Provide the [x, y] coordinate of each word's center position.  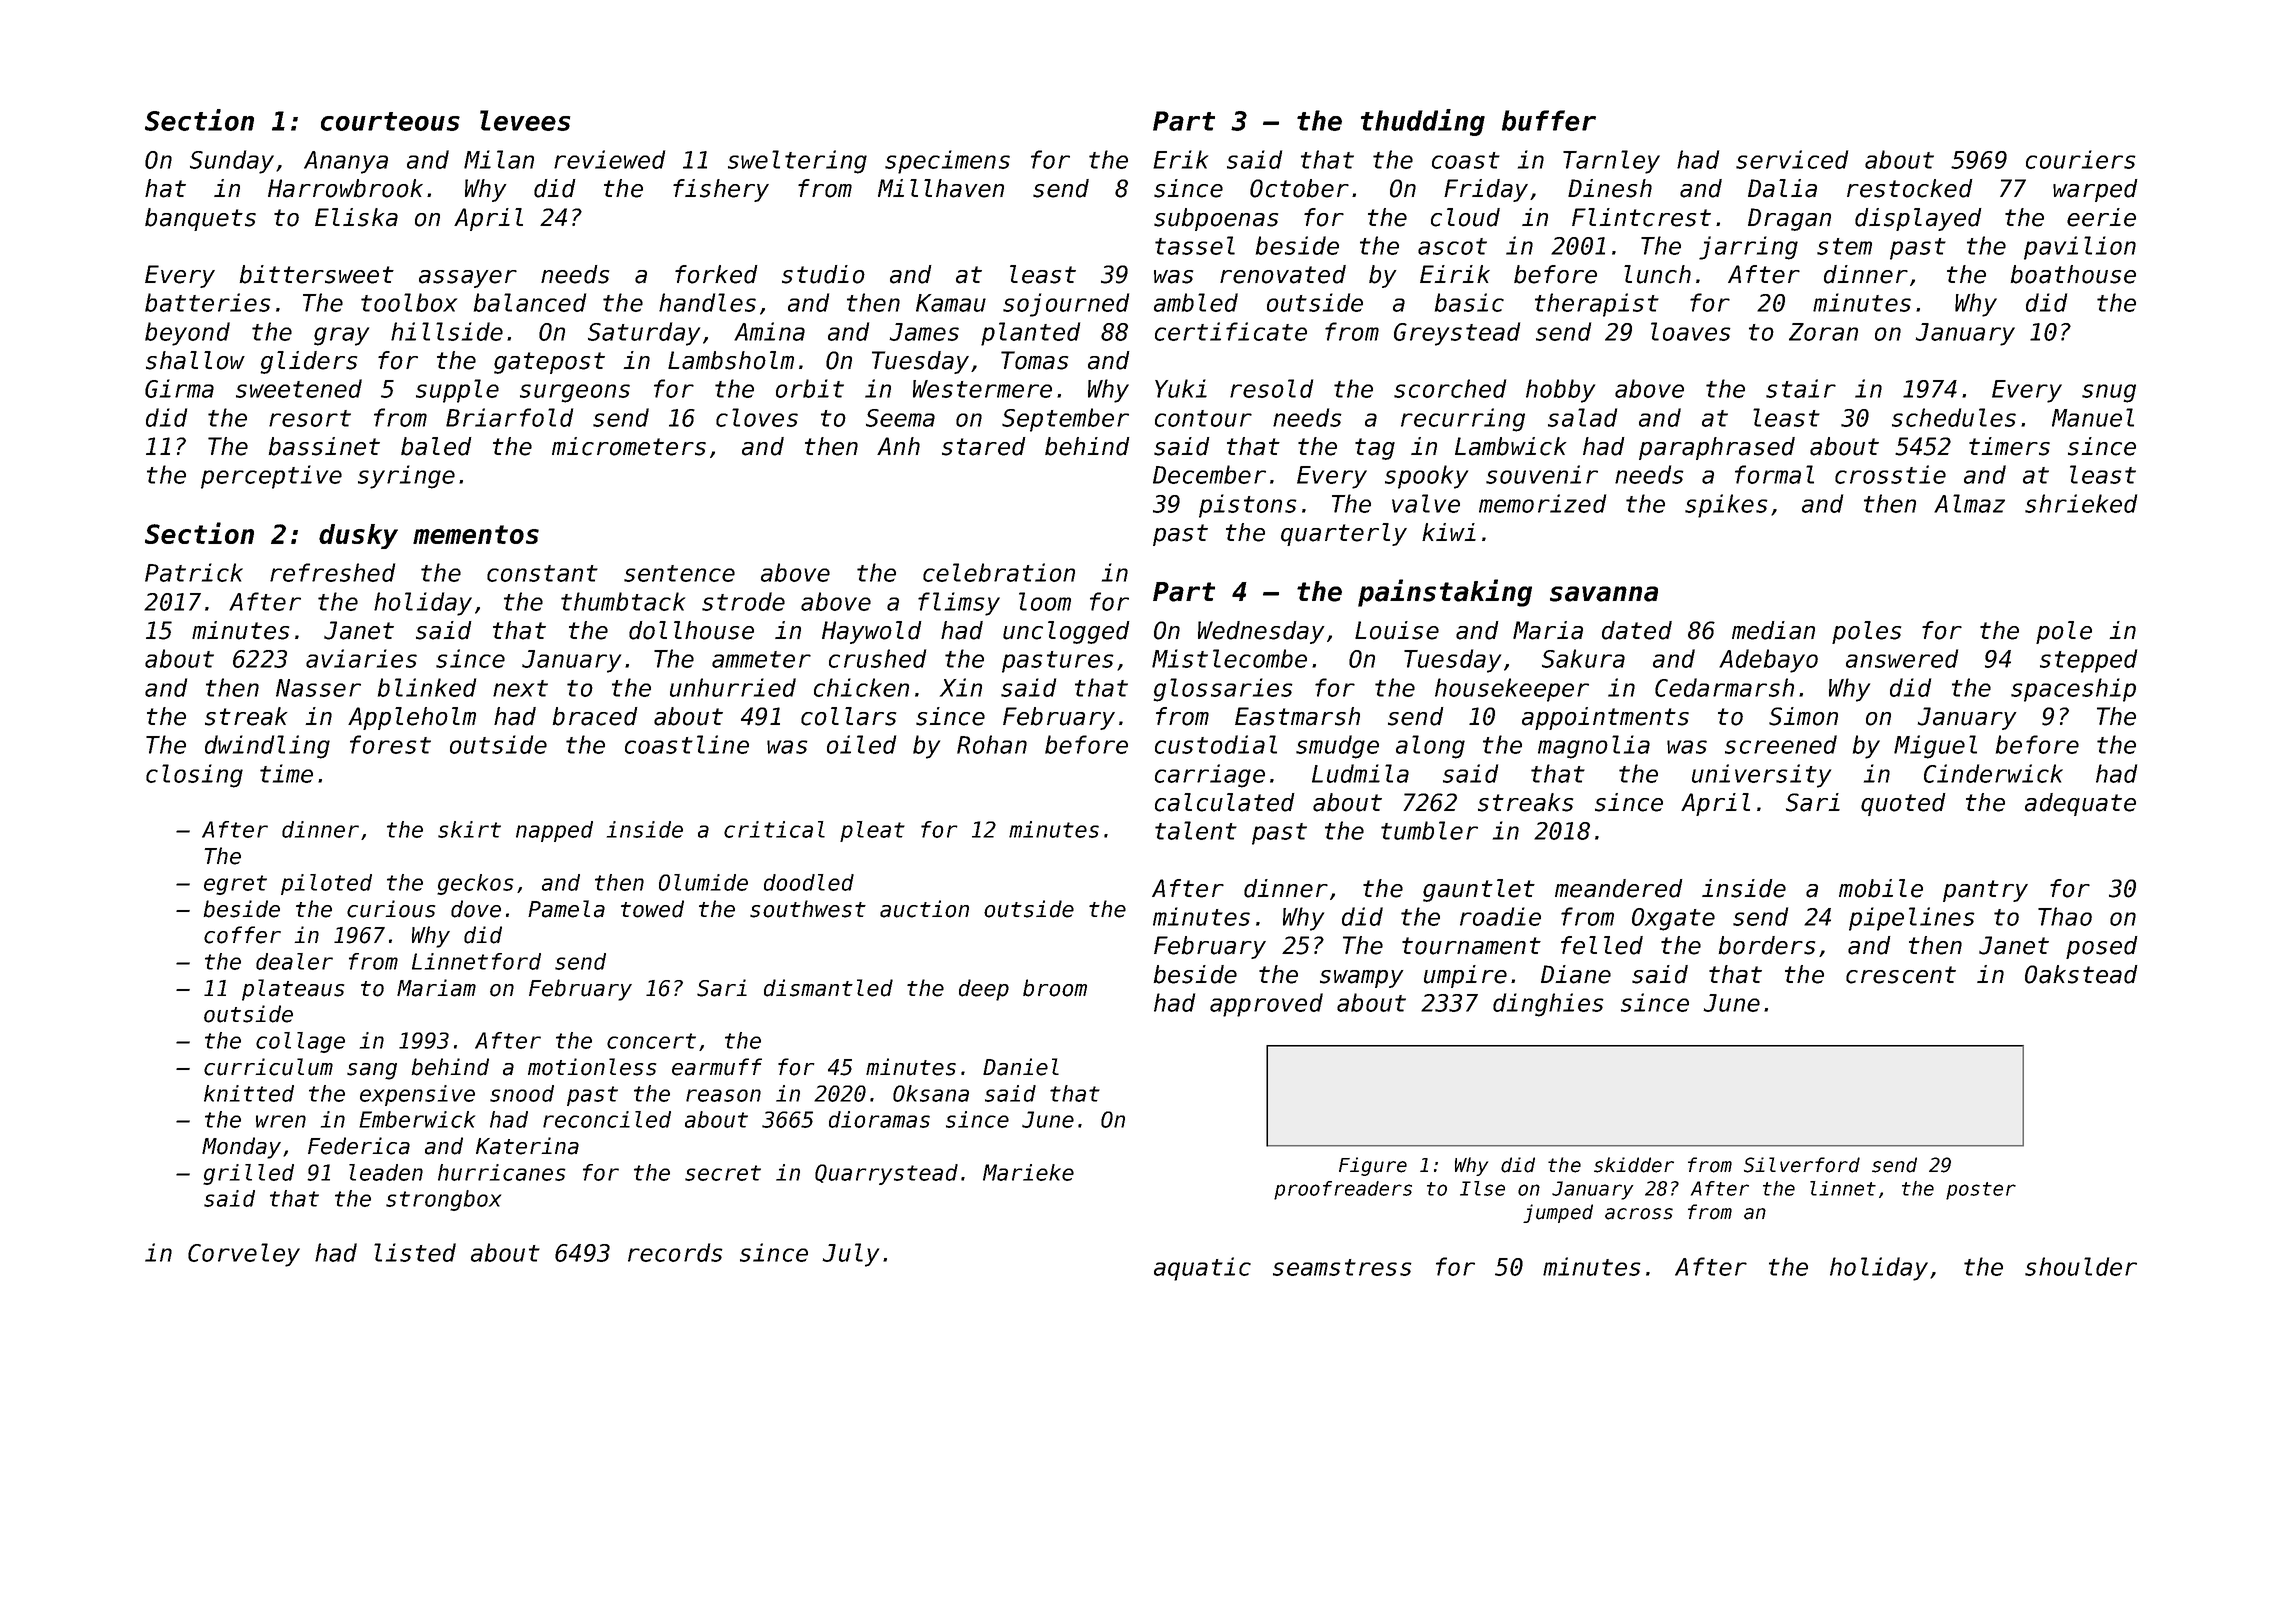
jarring [1748, 248]
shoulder [2081, 1266]
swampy [1362, 979]
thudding [1423, 122]
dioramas [879, 1119]
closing [194, 776]
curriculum [268, 1067]
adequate [2080, 804]
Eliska [356, 217]
